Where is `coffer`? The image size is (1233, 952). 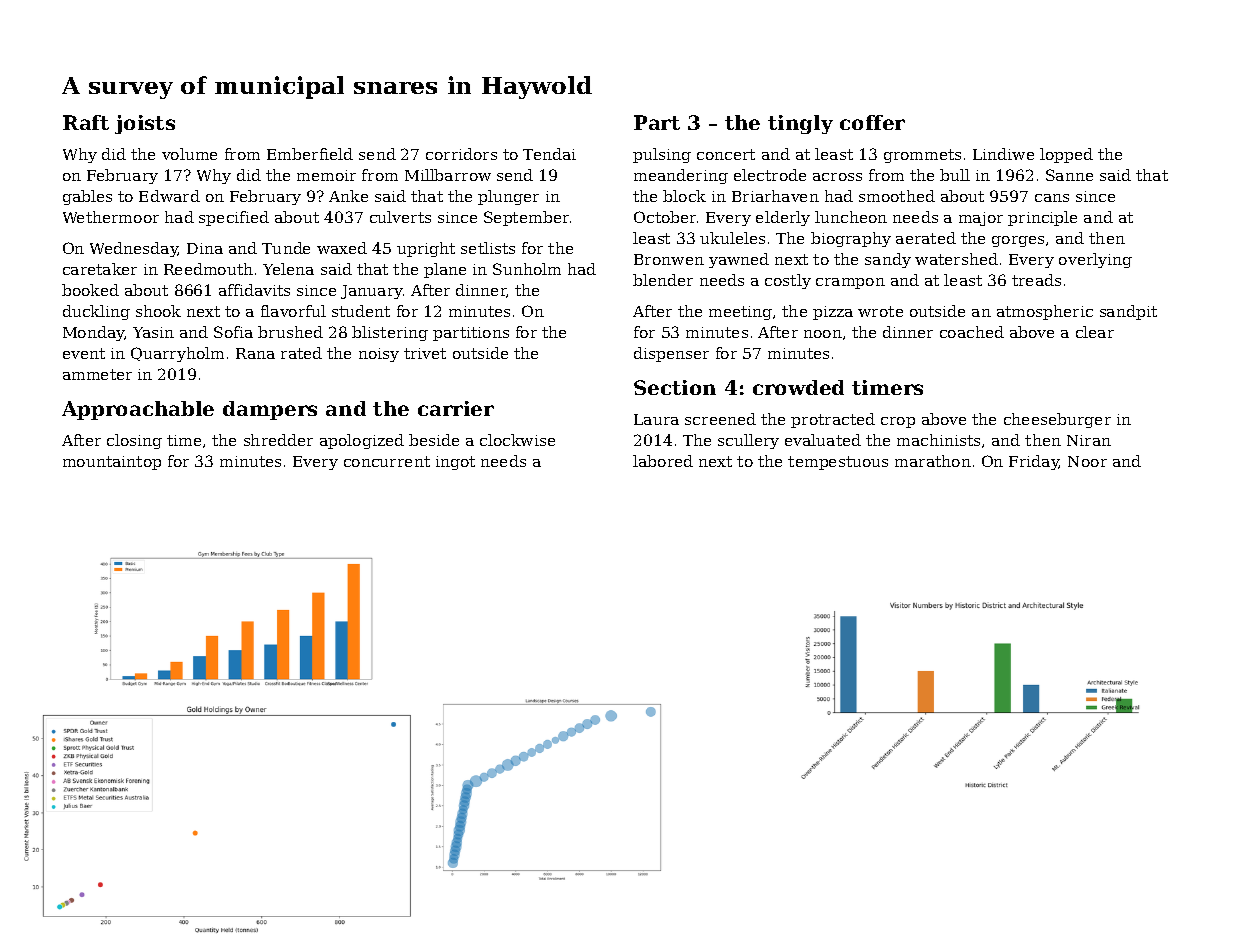
coffer is located at coordinates (872, 122).
